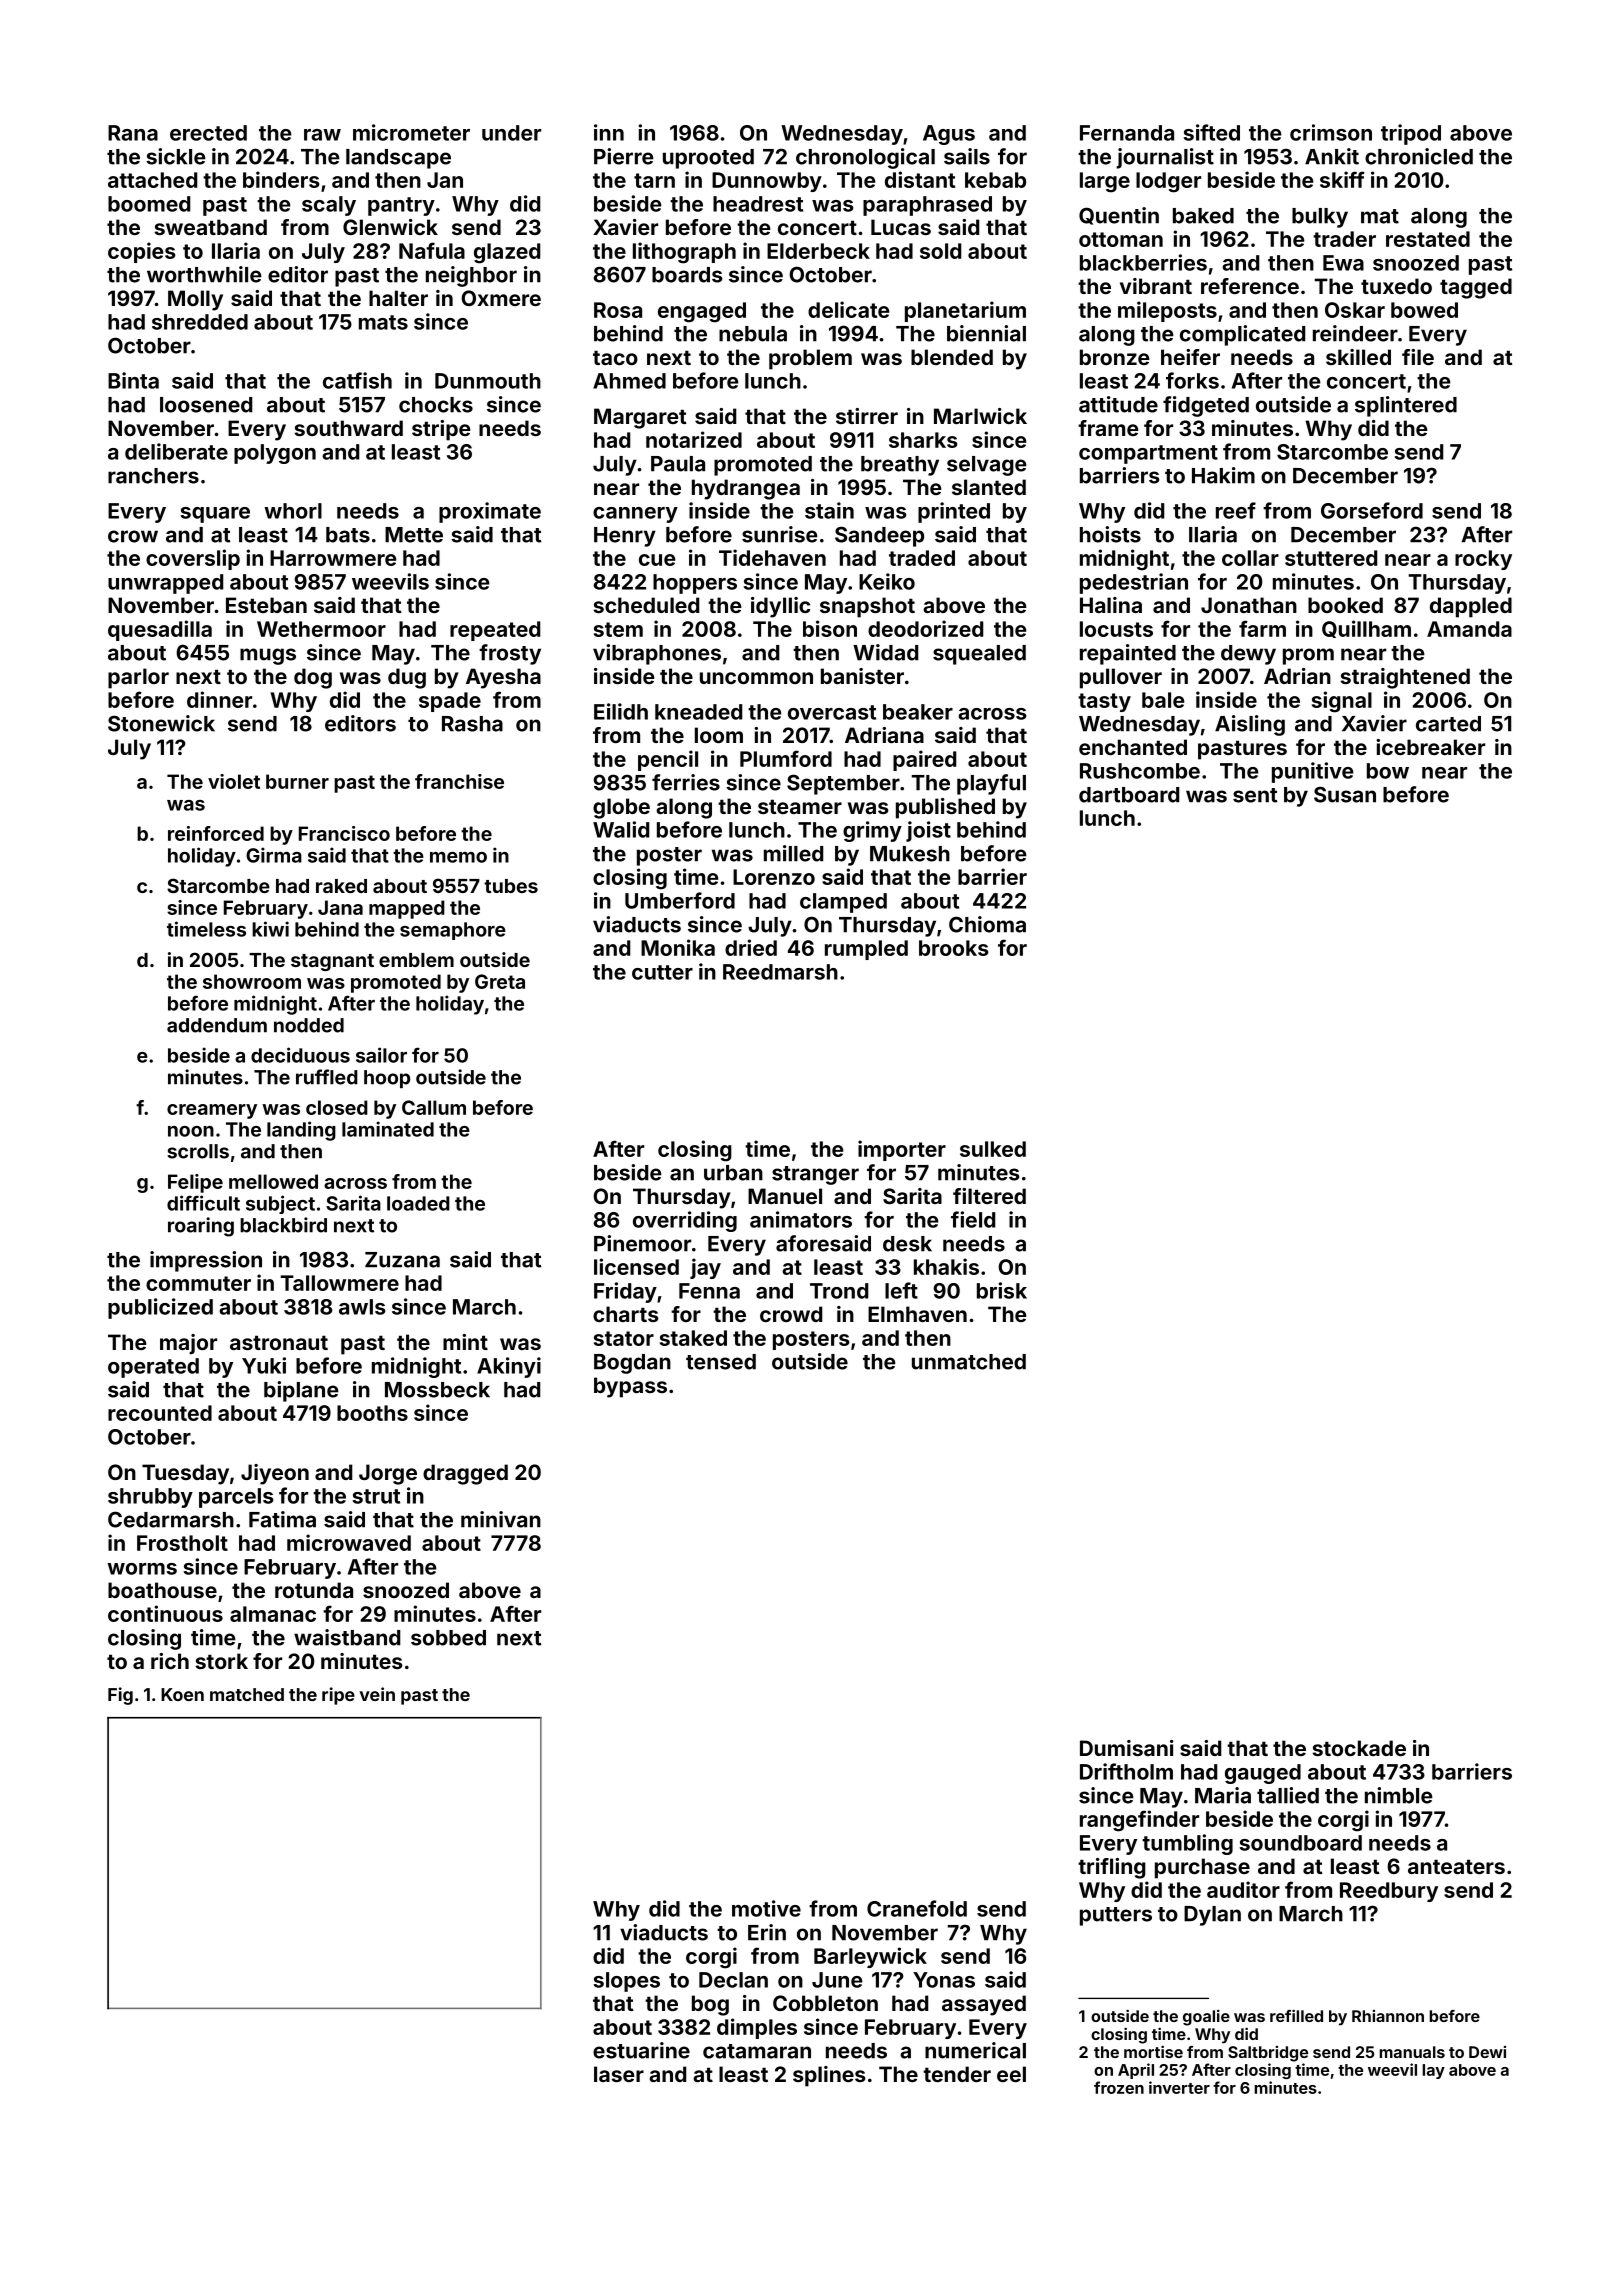 The height and width of the screenshot is (2292, 1620). Describe the element at coordinates (626, 1982) in the screenshot. I see `slopes` at that location.
